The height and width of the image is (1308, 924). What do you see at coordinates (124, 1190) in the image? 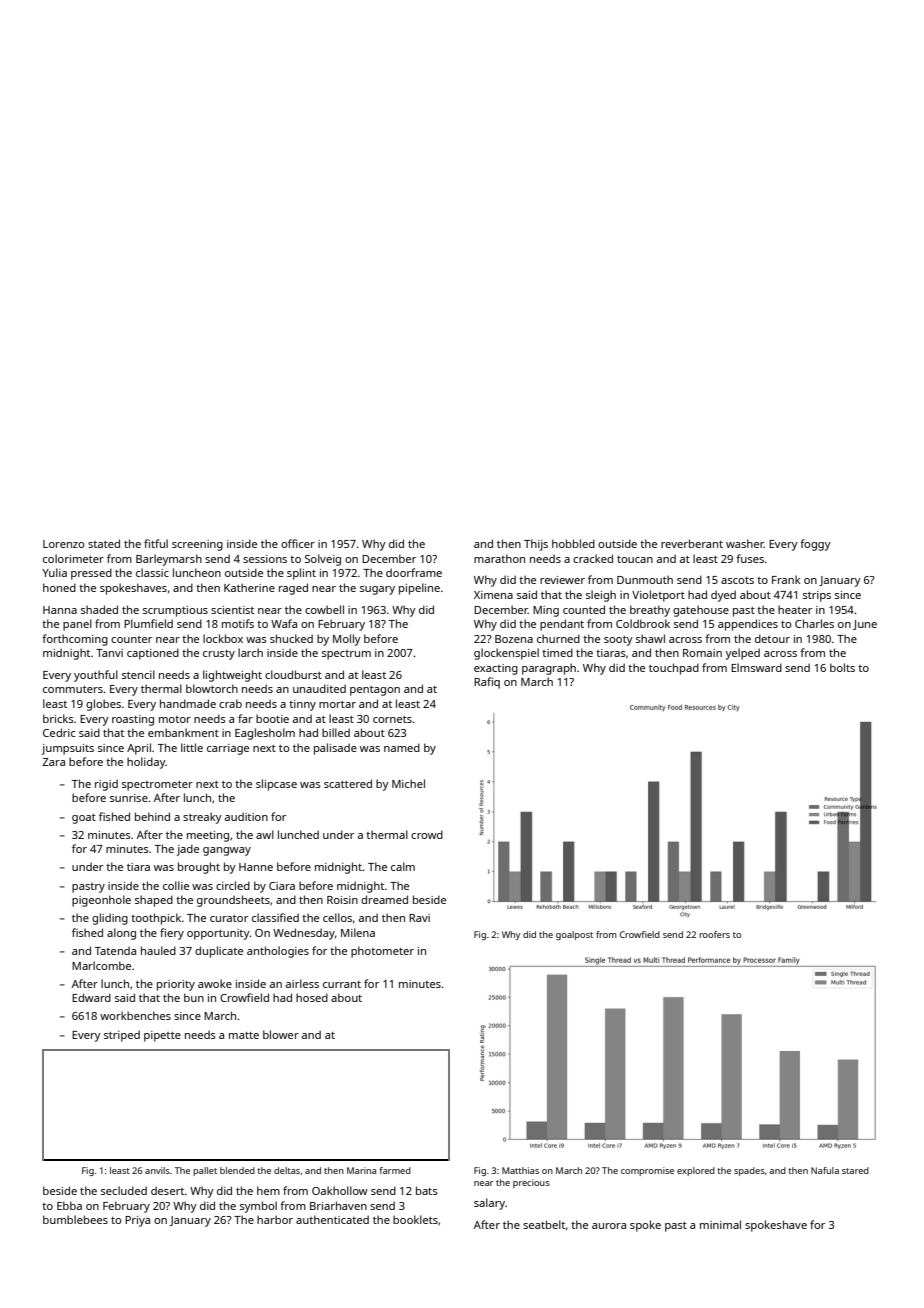
I see `secluded` at bounding box center [124, 1190].
